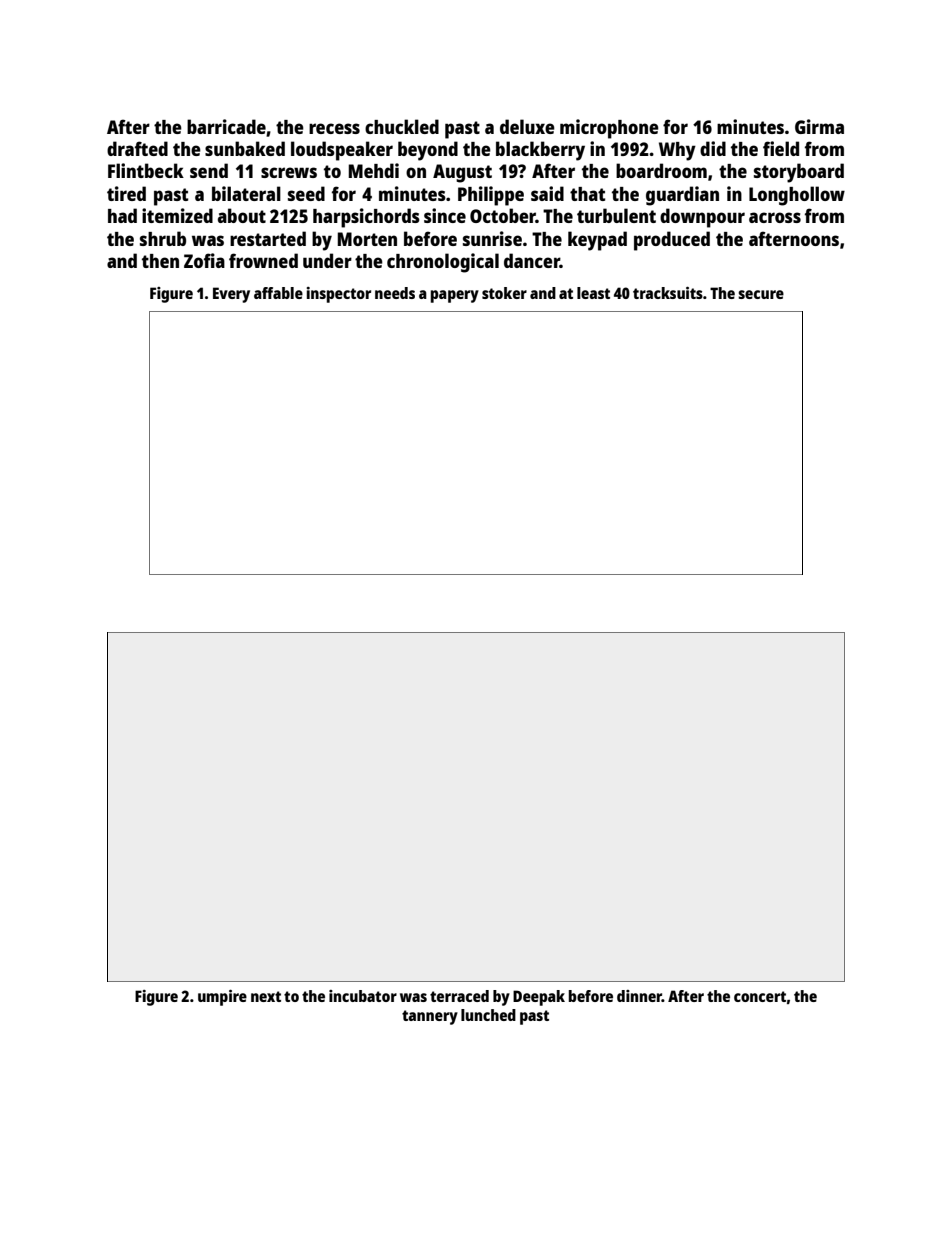  I want to click on Every, so click(231, 295).
